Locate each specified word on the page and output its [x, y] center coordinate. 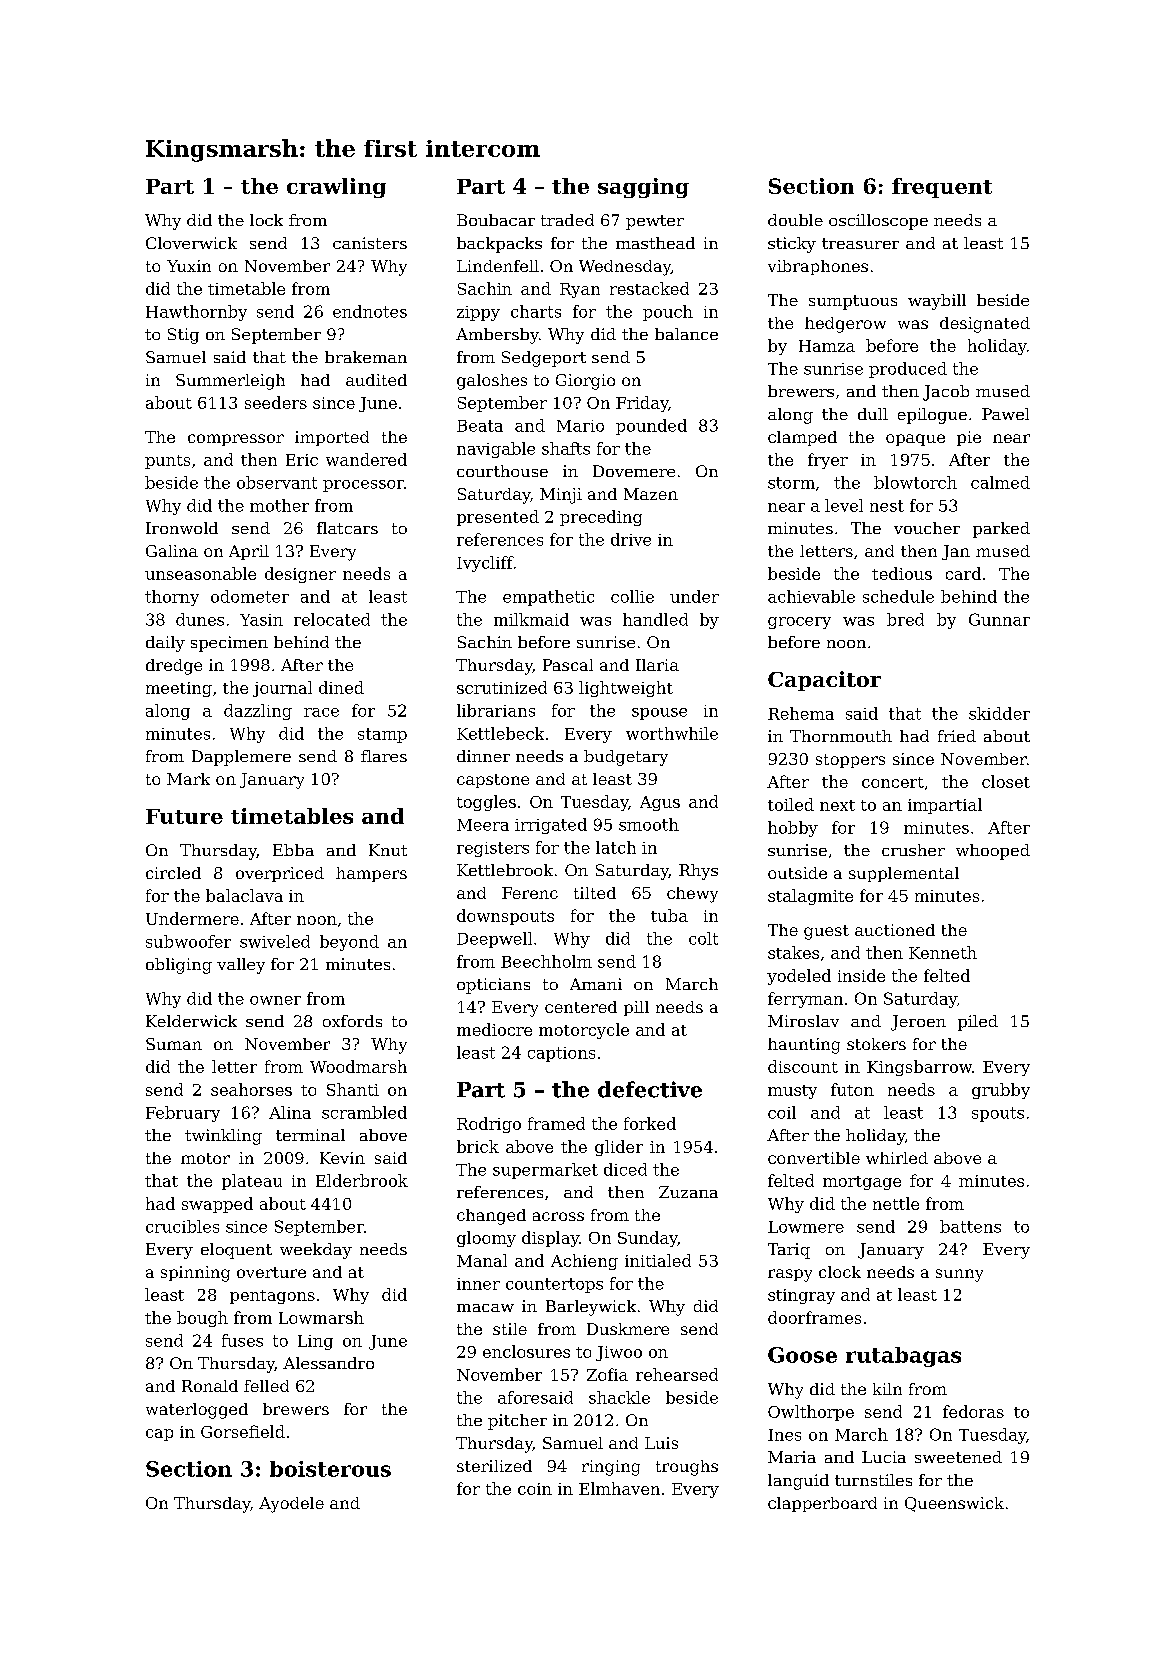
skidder [999, 713]
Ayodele [291, 1505]
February [183, 1114]
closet [1006, 781]
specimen [229, 644]
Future [184, 816]
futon [852, 1089]
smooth [649, 824]
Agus [660, 803]
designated [985, 325]
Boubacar [496, 220]
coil [782, 1112]
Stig [183, 336]
